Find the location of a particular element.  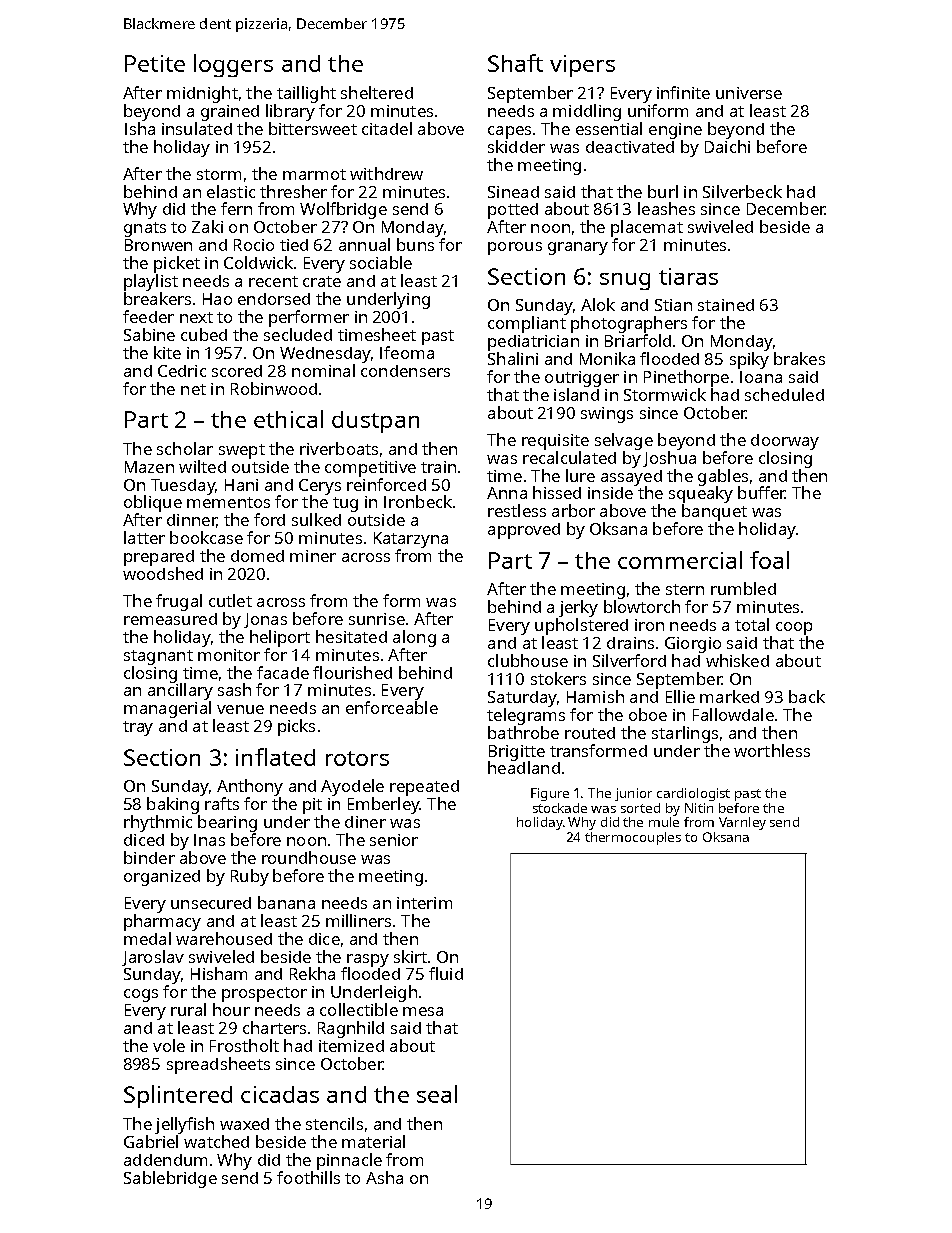

foal is located at coordinates (769, 560).
